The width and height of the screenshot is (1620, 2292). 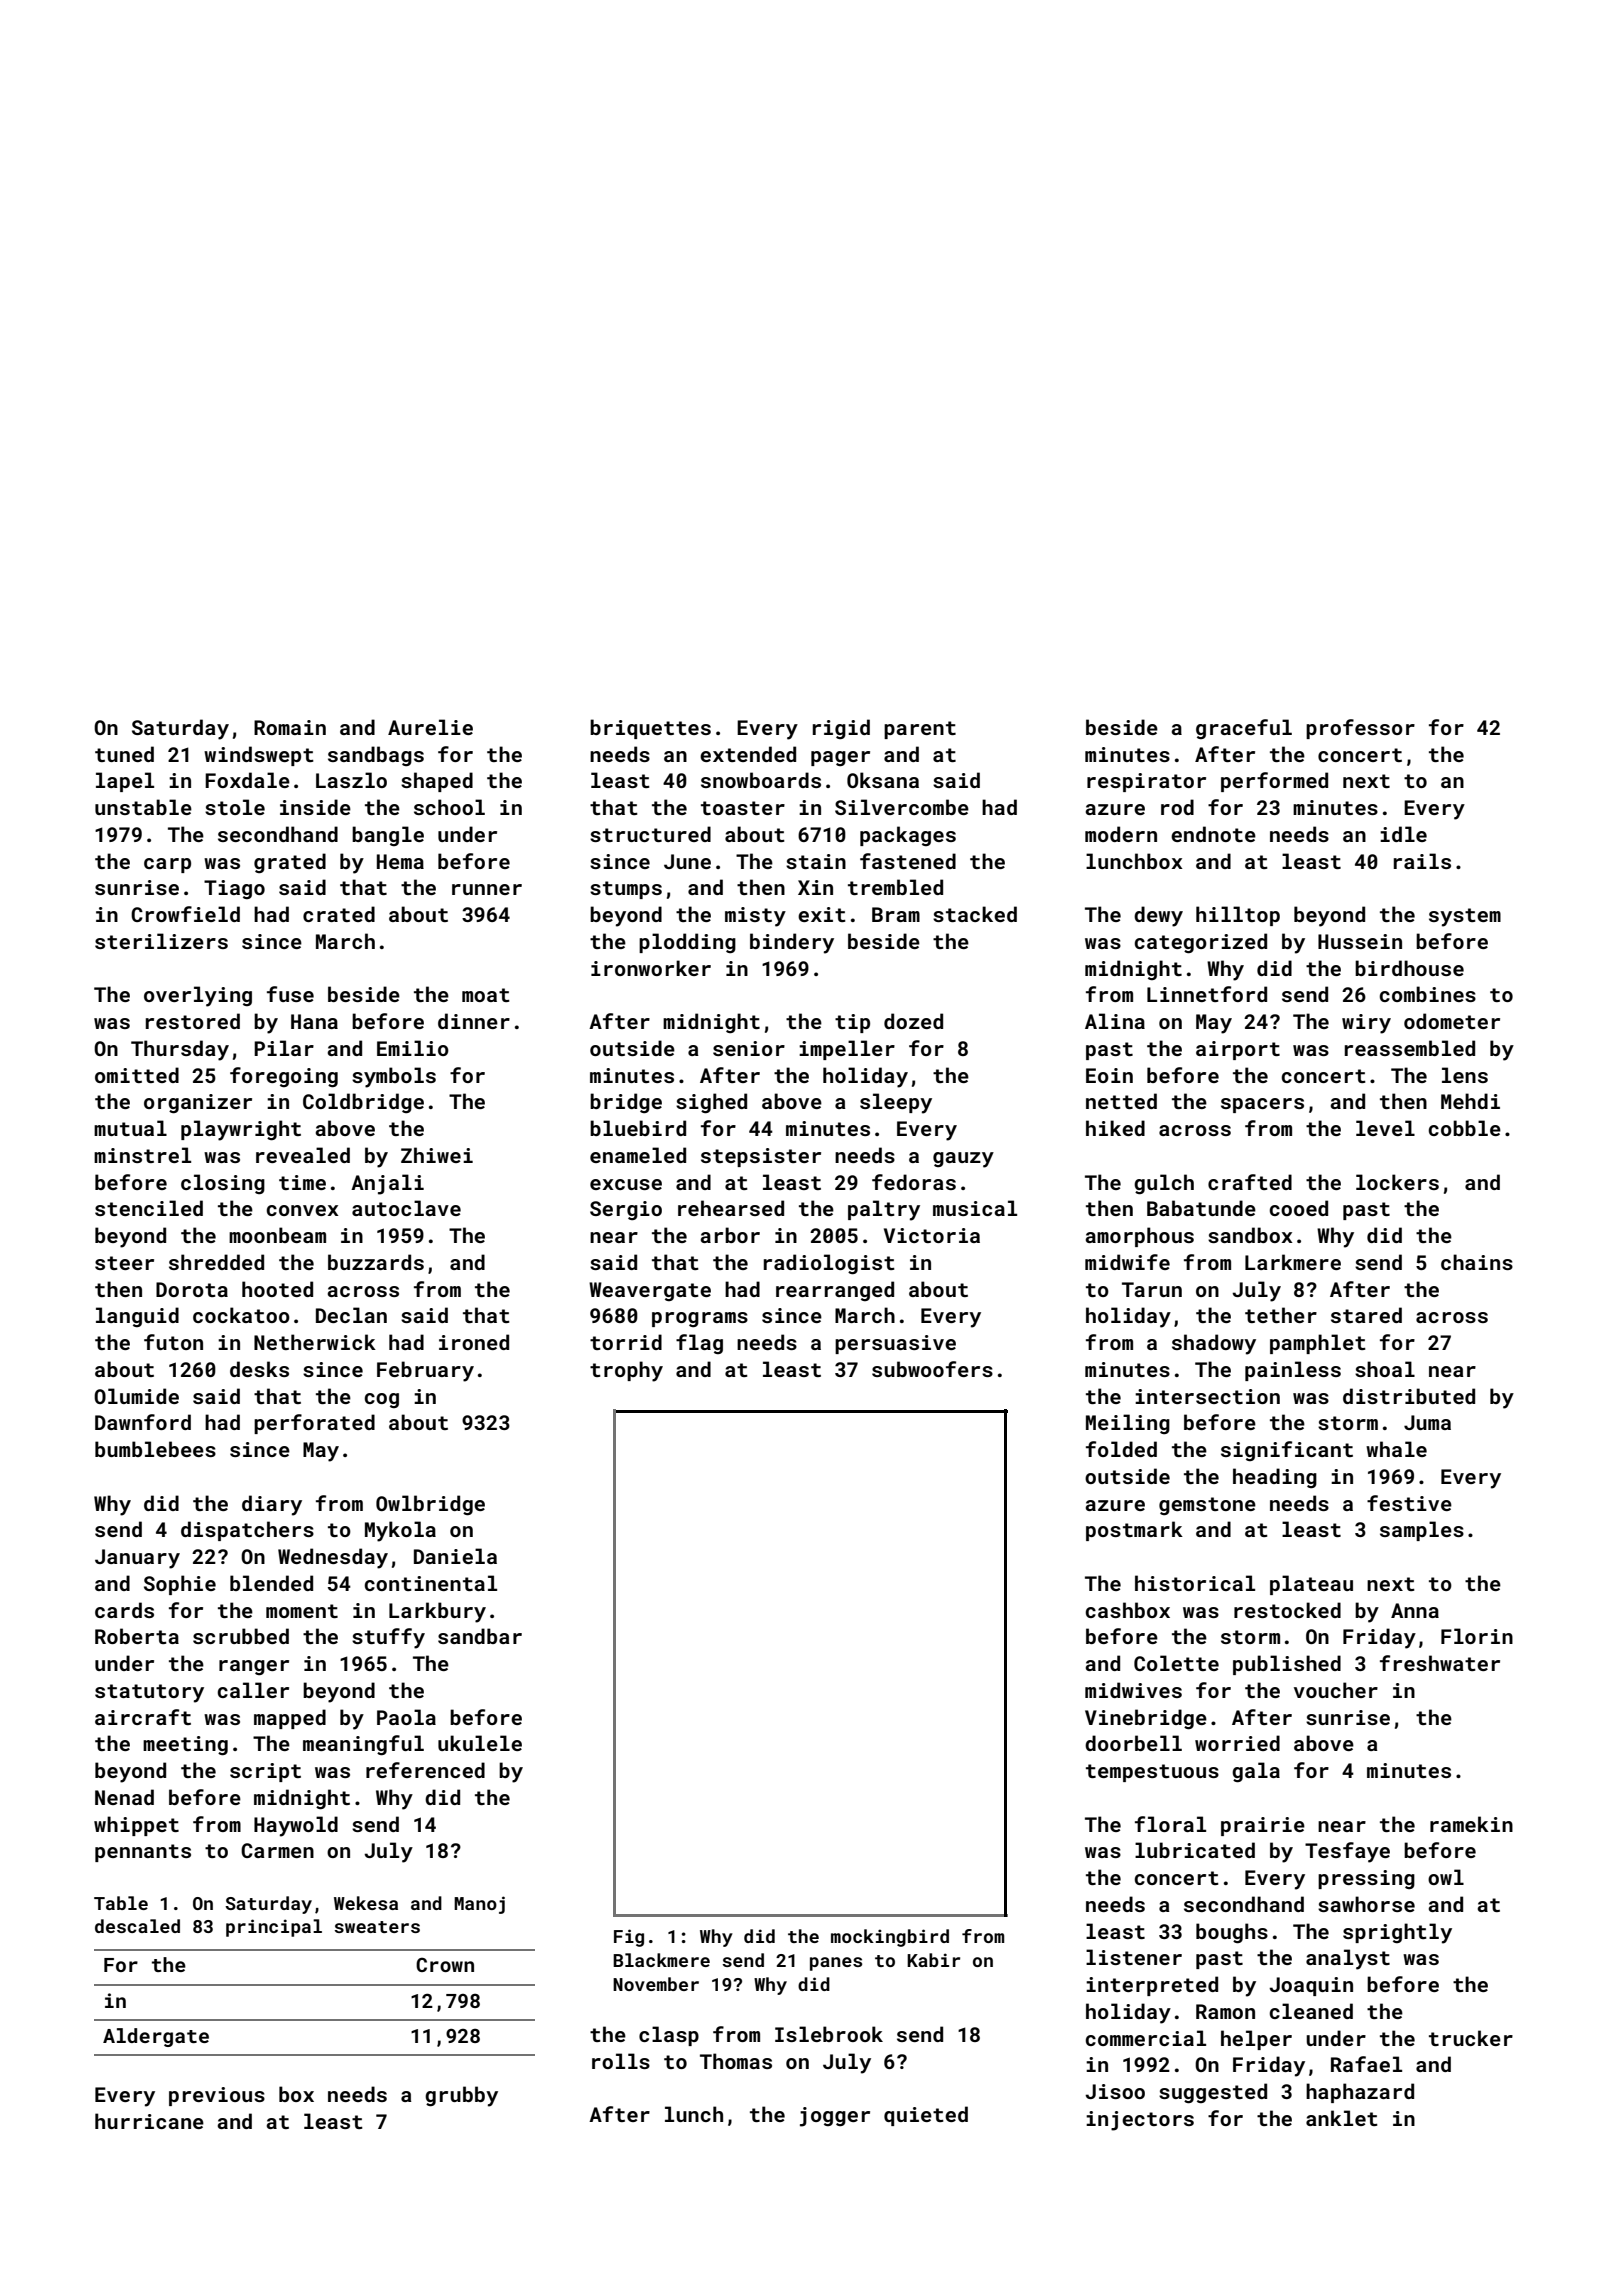 What do you see at coordinates (1360, 729) in the screenshot?
I see `professor` at bounding box center [1360, 729].
